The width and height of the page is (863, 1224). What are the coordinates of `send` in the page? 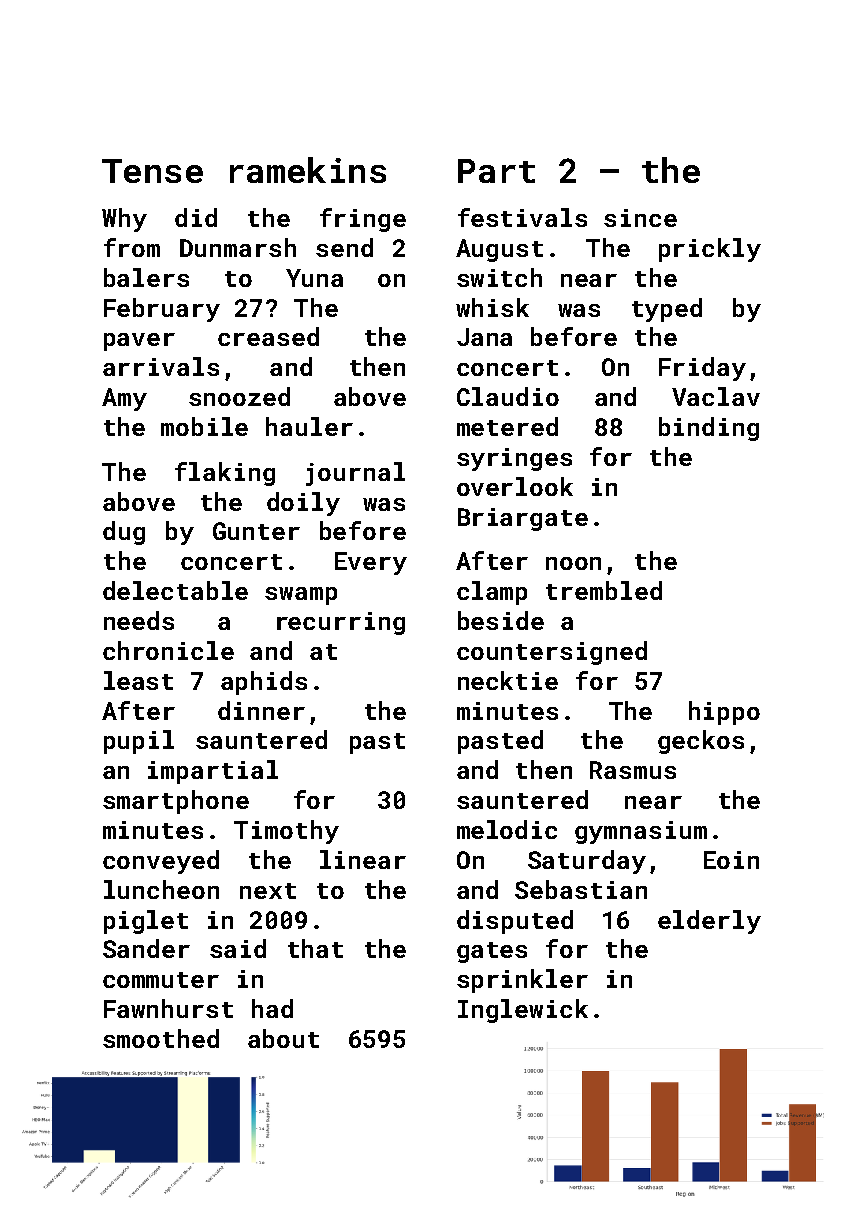 It's located at (344, 247).
